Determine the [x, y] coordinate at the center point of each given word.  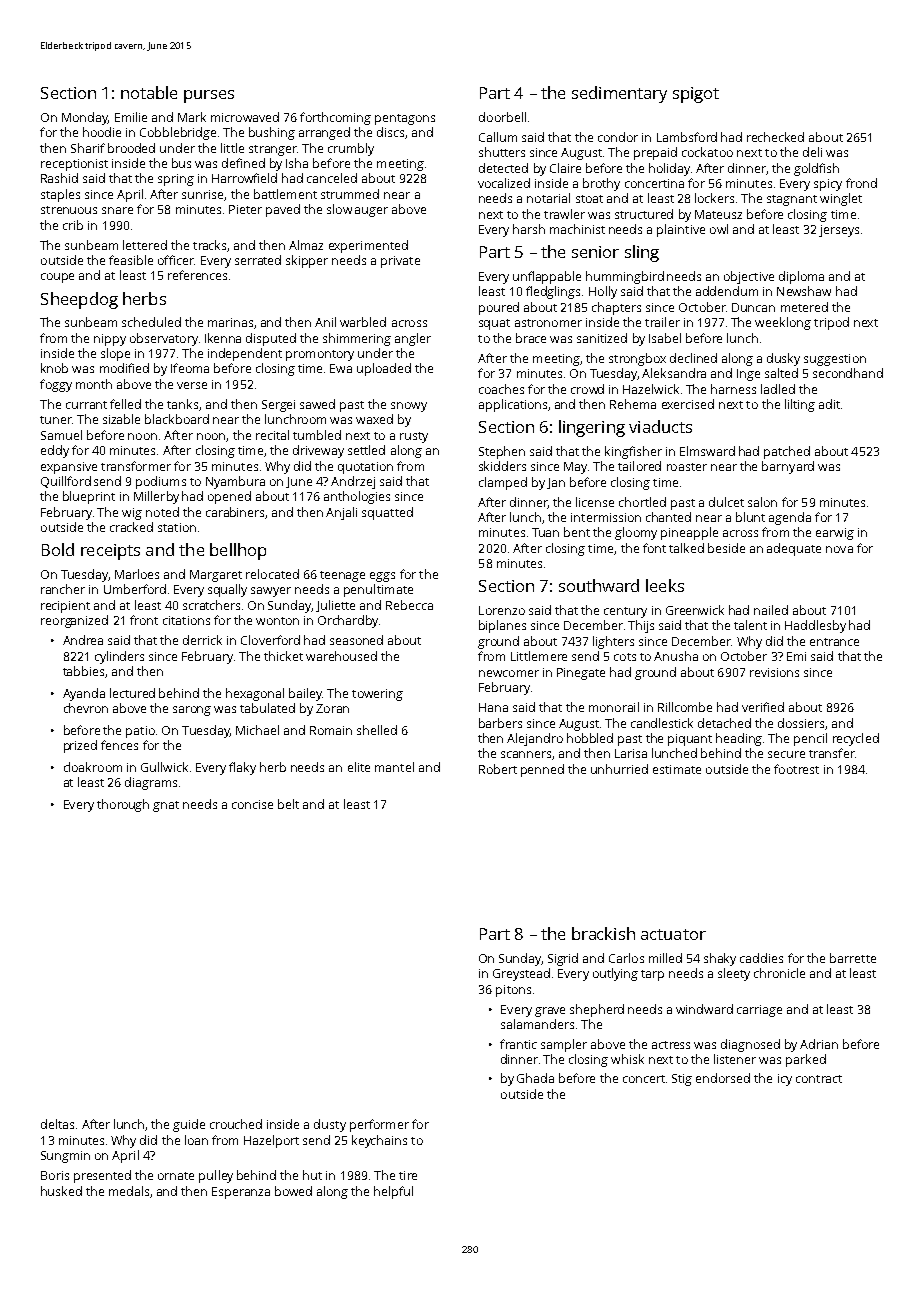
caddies [761, 958]
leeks [665, 585]
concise [252, 804]
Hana [493, 707]
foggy [56, 385]
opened [229, 497]
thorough [123, 805]
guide [189, 1125]
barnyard [788, 467]
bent [577, 532]
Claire [565, 168]
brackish [603, 933]
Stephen [502, 452]
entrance [834, 642]
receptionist [74, 165]
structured [644, 214]
